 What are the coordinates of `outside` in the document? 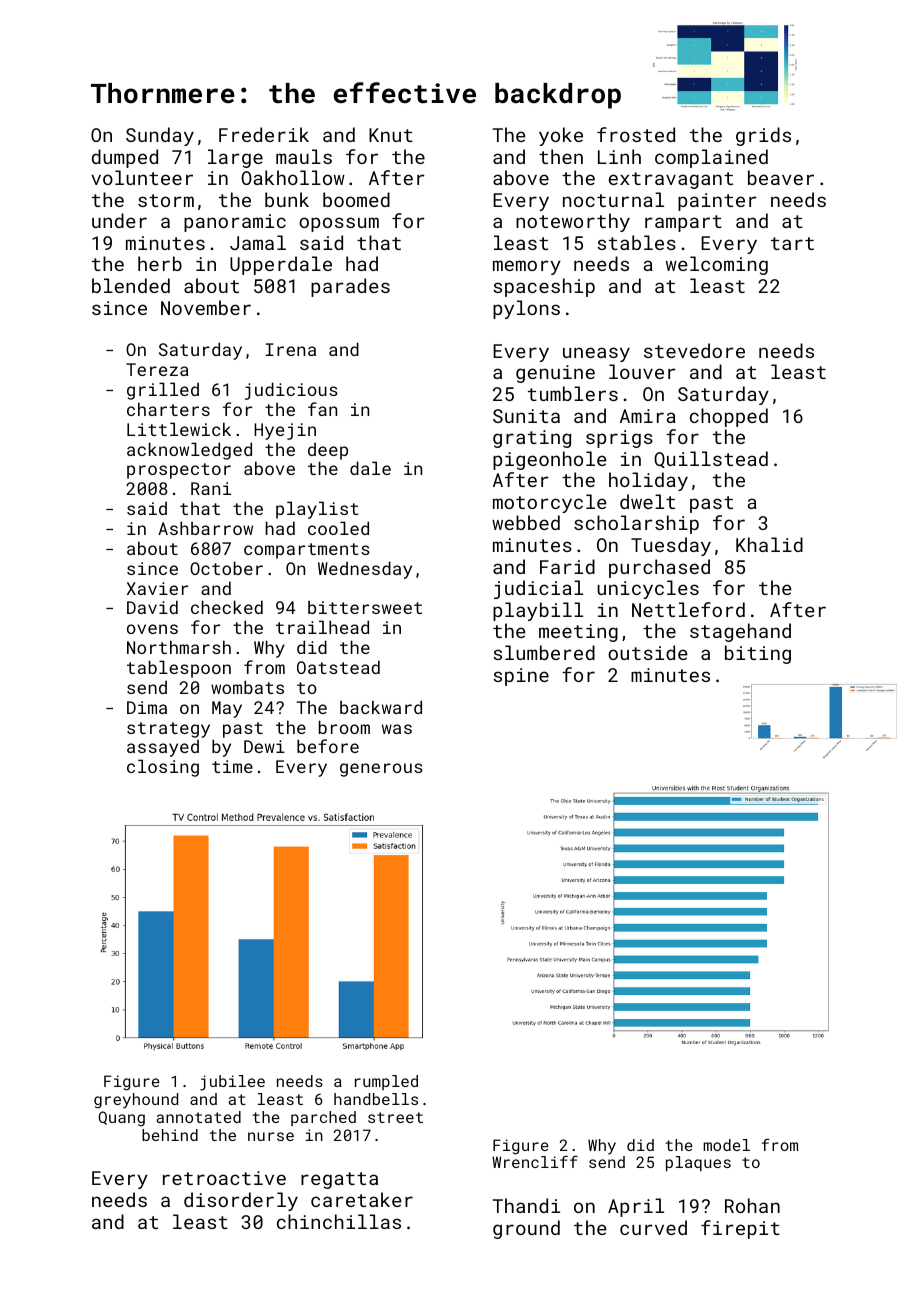 It's located at (648, 652).
